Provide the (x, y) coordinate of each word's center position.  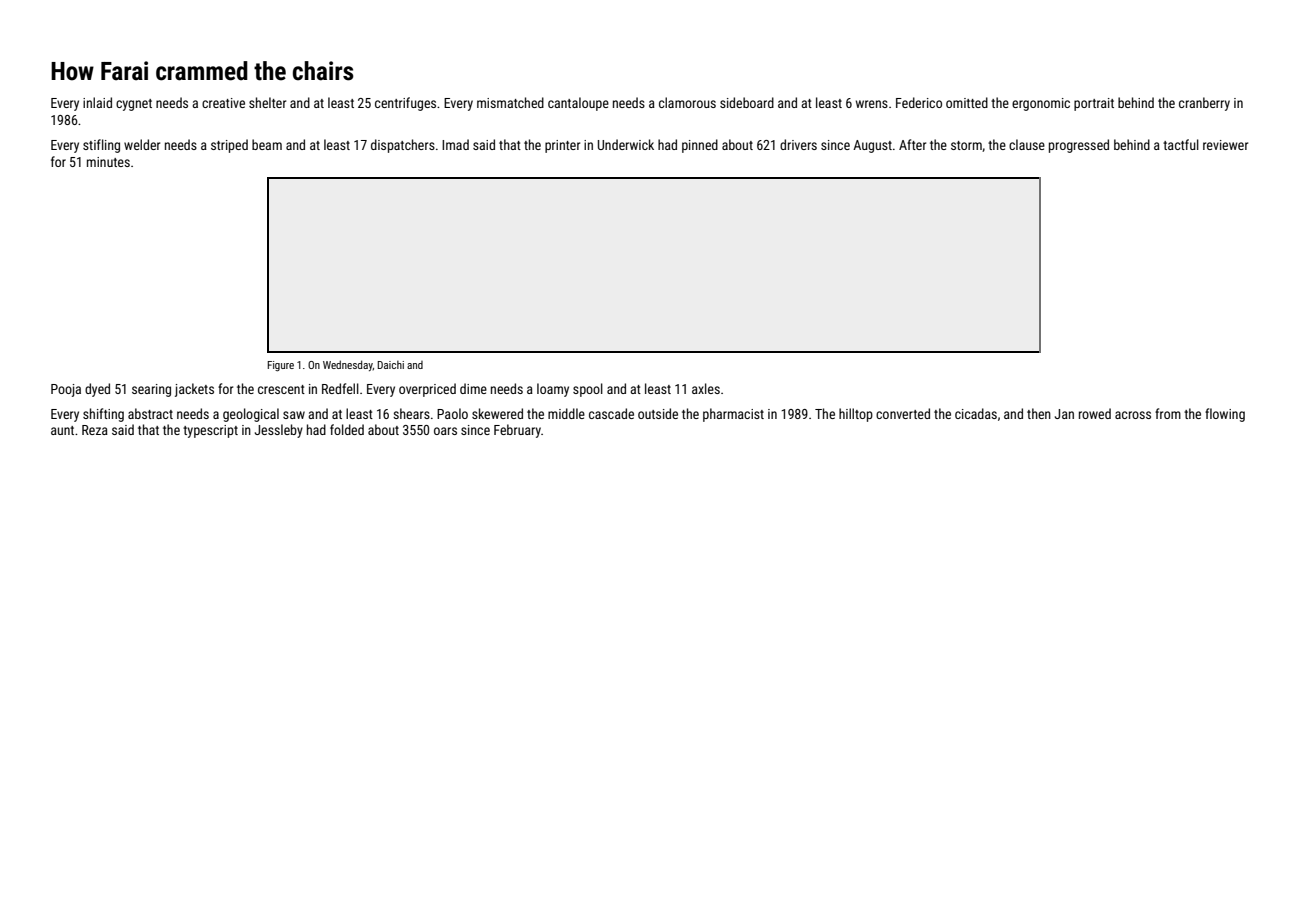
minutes (108, 162)
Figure (281, 366)
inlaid (97, 102)
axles (706, 388)
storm (966, 145)
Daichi (391, 364)
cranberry (1204, 104)
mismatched (510, 102)
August (872, 146)
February (517, 431)
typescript (210, 431)
